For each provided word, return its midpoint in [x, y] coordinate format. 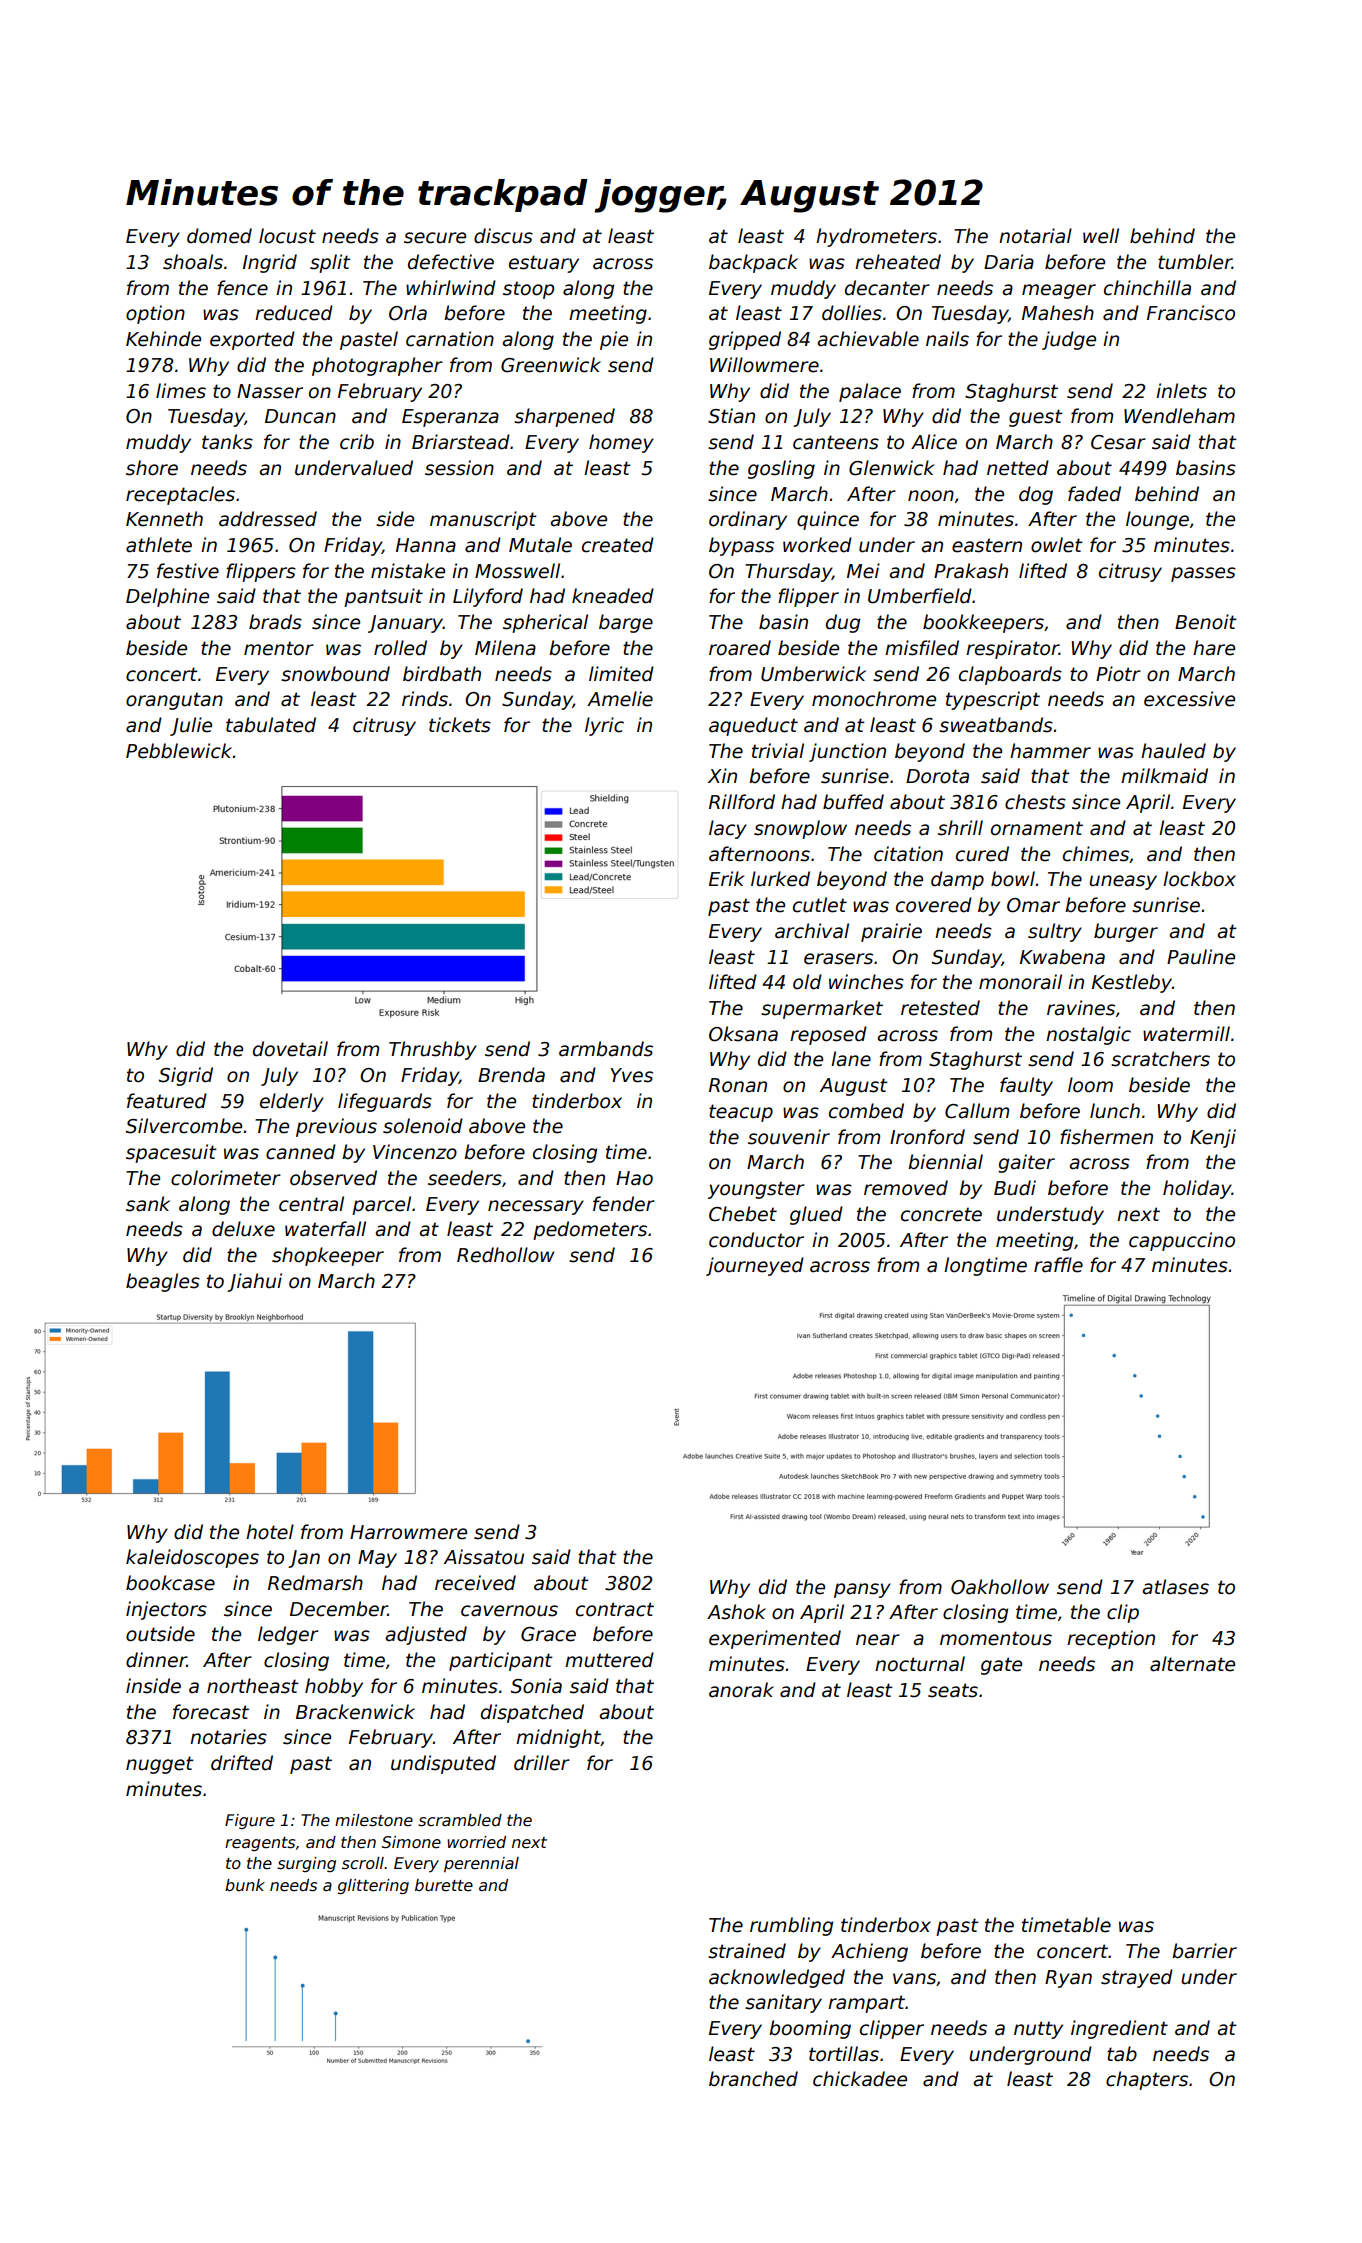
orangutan [174, 701]
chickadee [860, 2079]
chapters [1147, 2080]
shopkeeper [328, 1256]
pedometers [590, 1230]
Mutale [540, 545]
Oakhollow [1000, 1587]
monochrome [874, 699]
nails [947, 339]
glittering [373, 1886]
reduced [294, 313]
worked [817, 545]
